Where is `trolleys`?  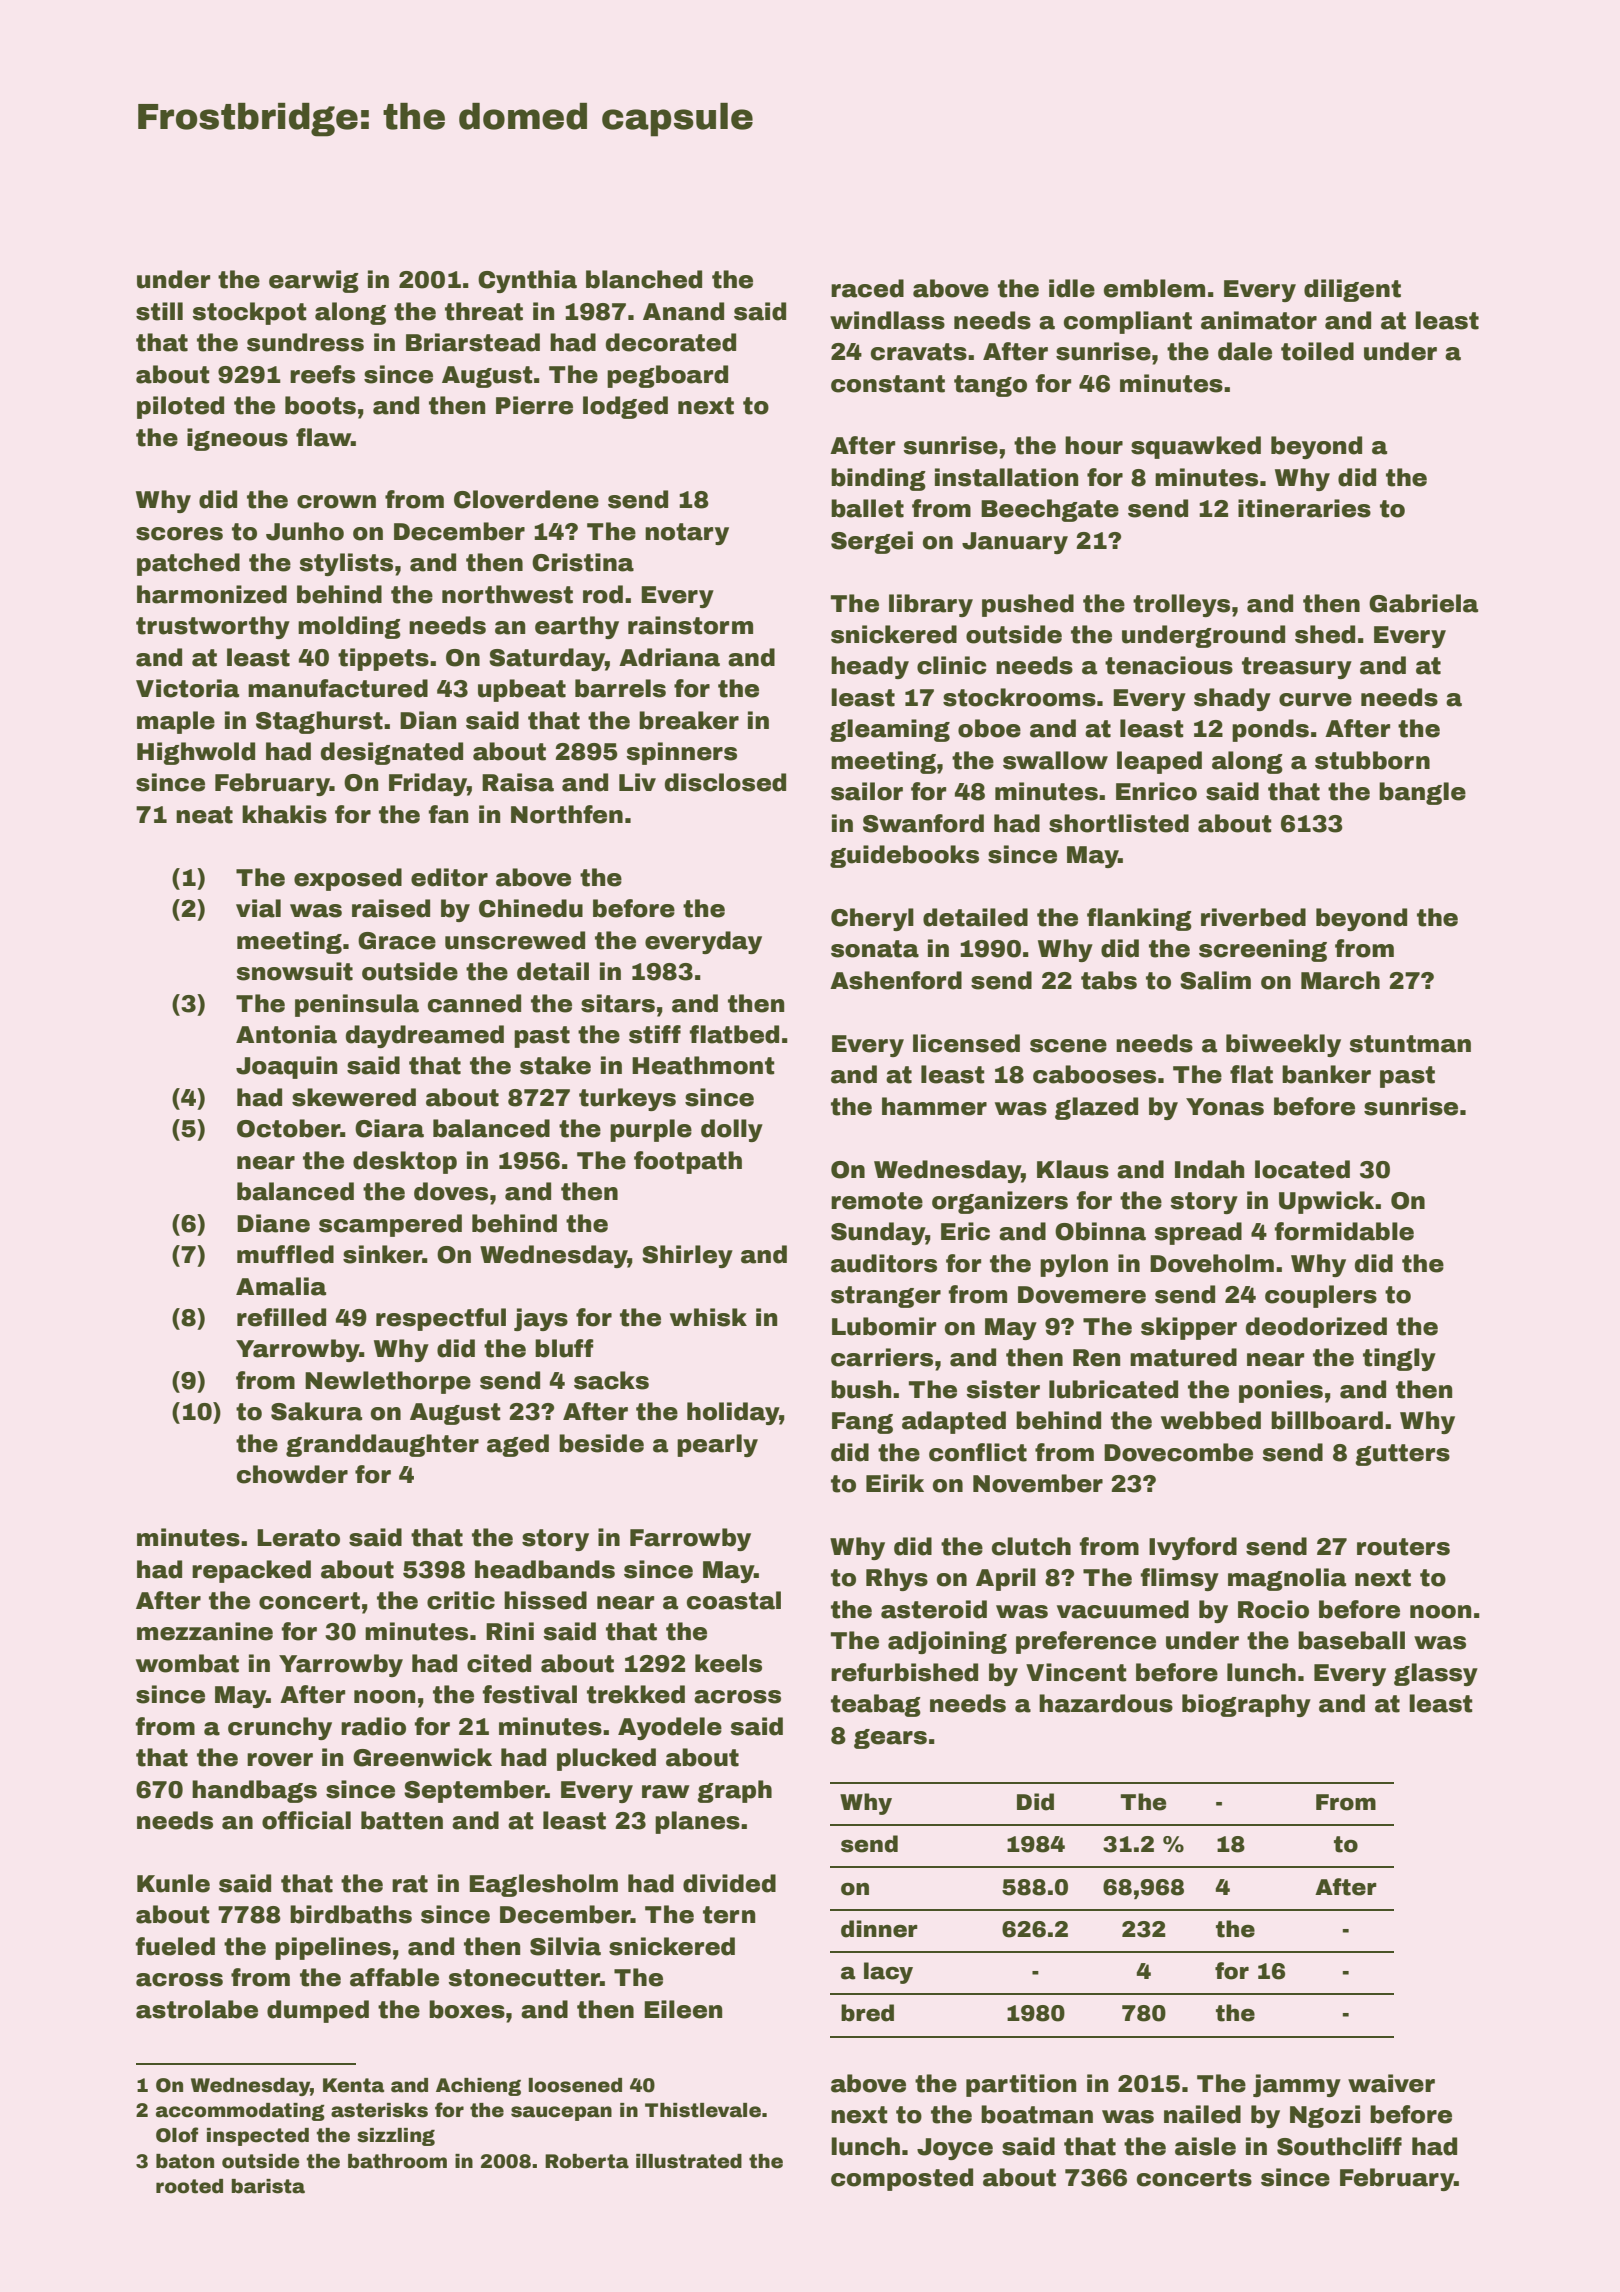
trolleys is located at coordinates (1181, 605).
